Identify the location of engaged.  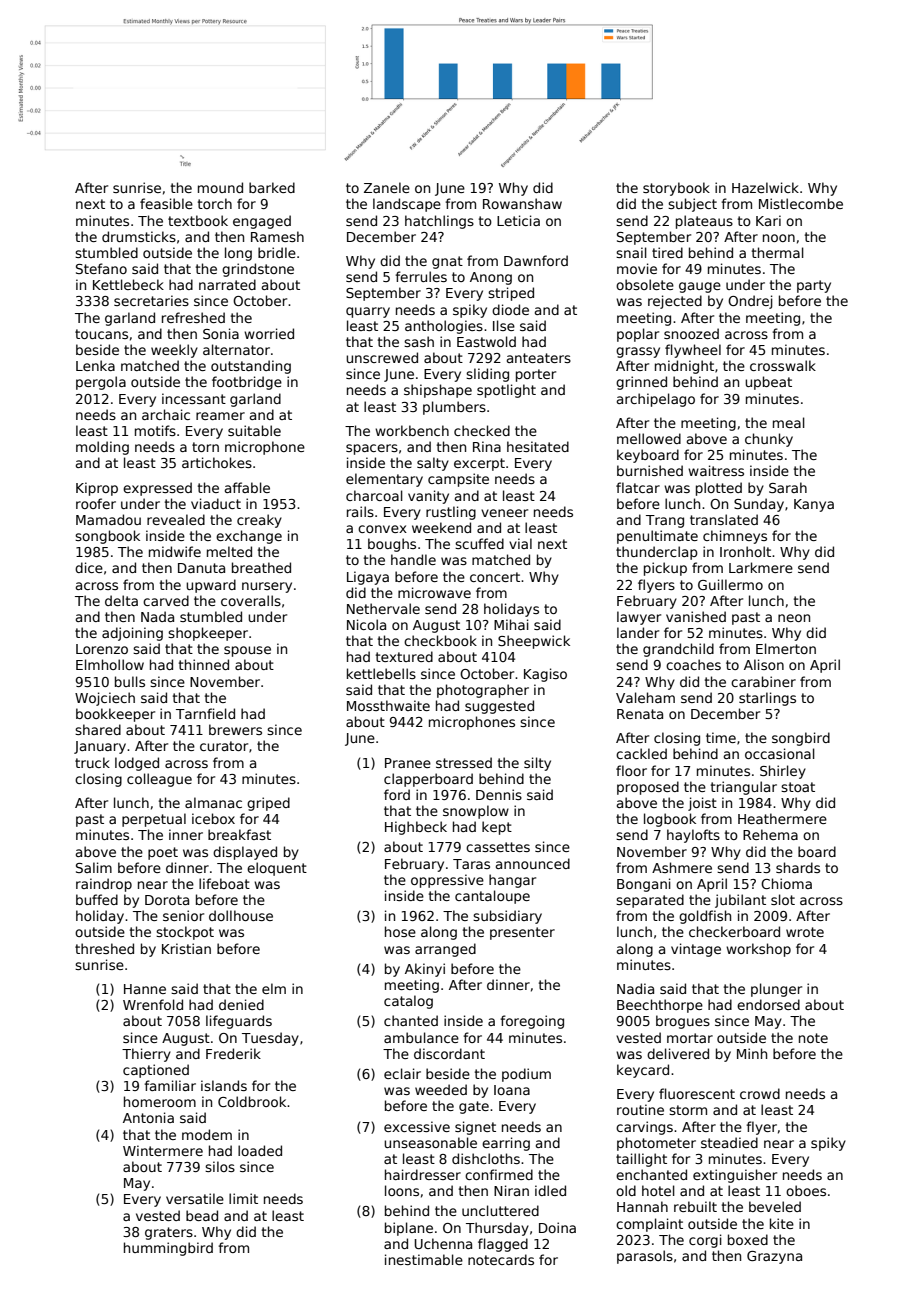
(262, 222).
